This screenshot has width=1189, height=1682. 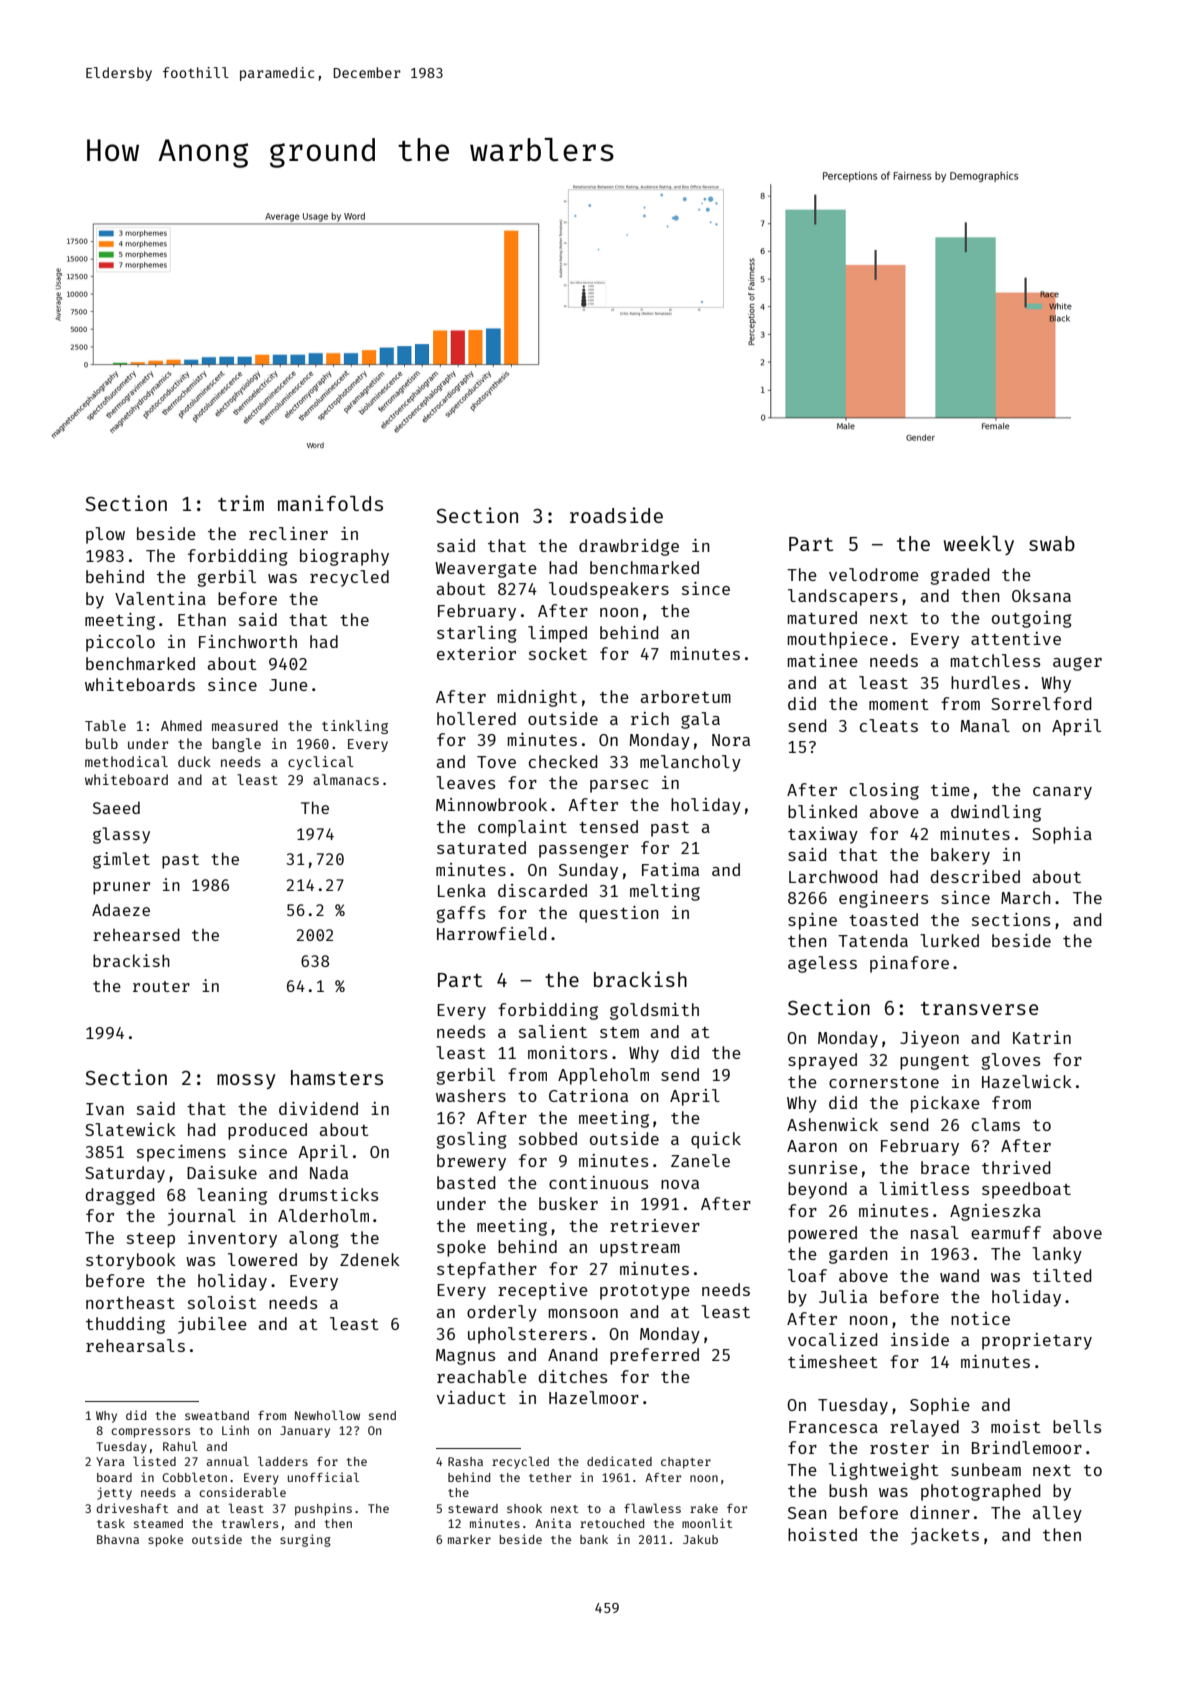 I want to click on alley, so click(x=1057, y=1514).
